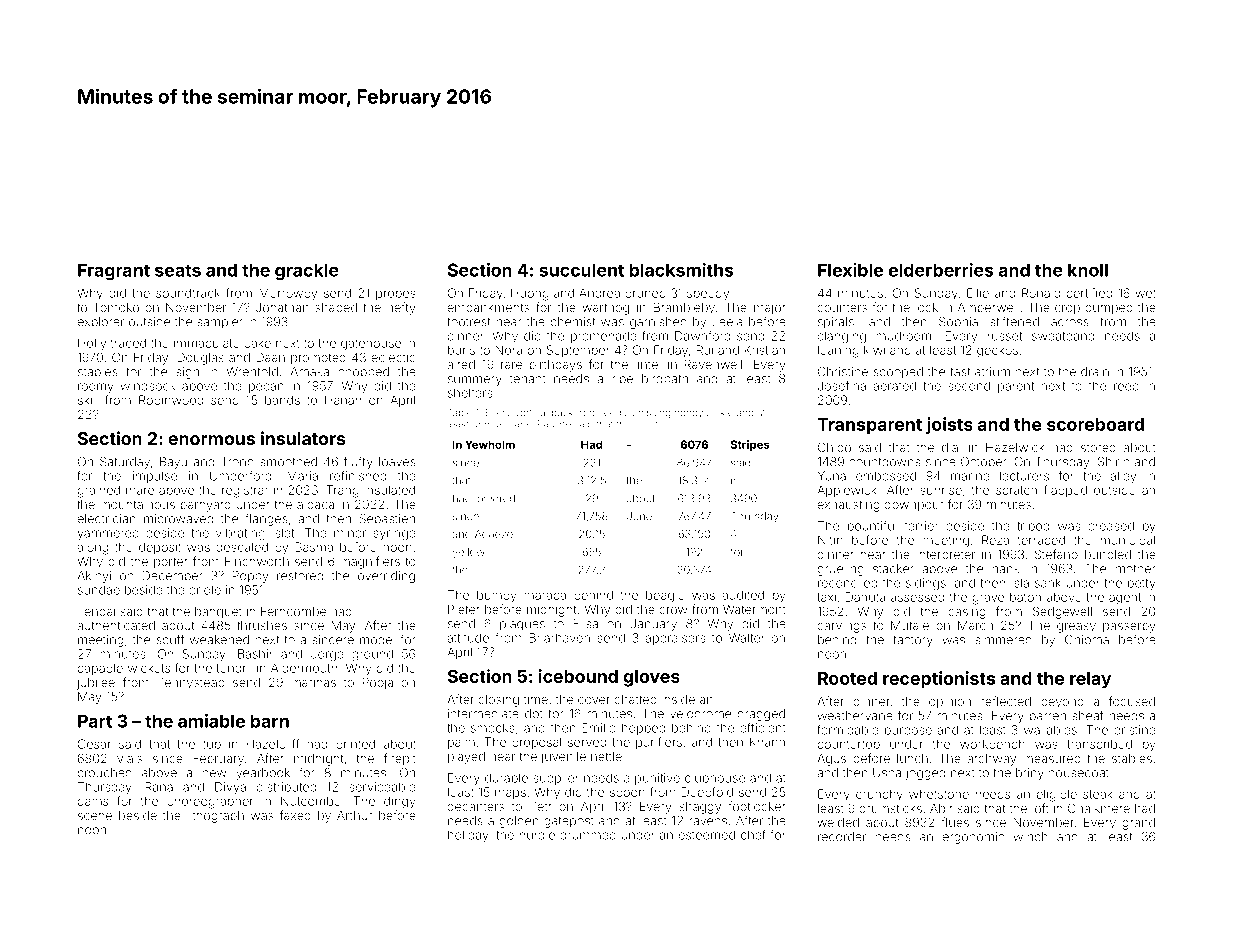 This page has height=952, width=1233. I want to click on scene, so click(95, 816).
